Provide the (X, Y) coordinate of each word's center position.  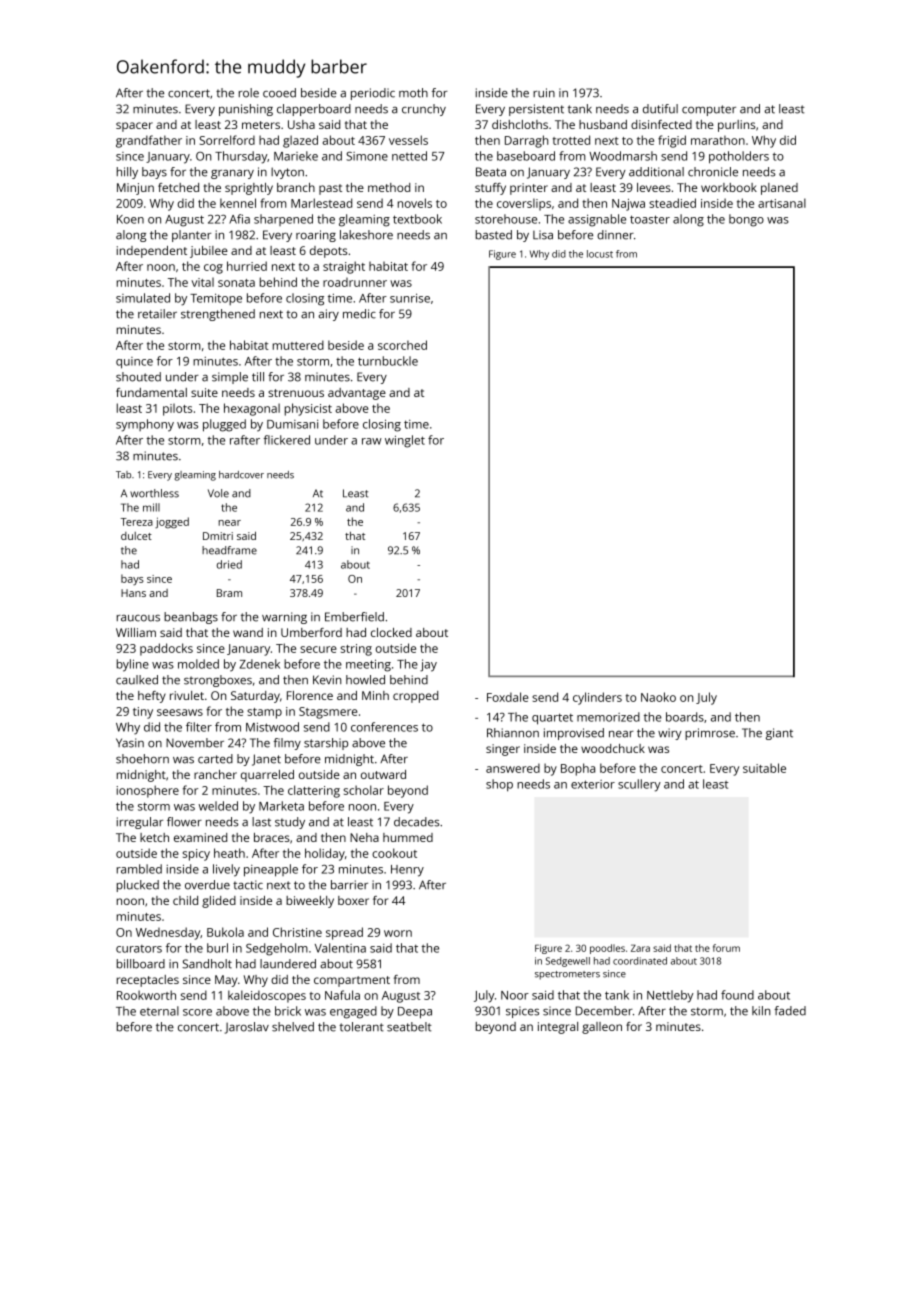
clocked (391, 632)
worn (398, 933)
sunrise (410, 298)
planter (191, 236)
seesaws (180, 712)
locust (600, 254)
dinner (615, 235)
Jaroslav (247, 1028)
